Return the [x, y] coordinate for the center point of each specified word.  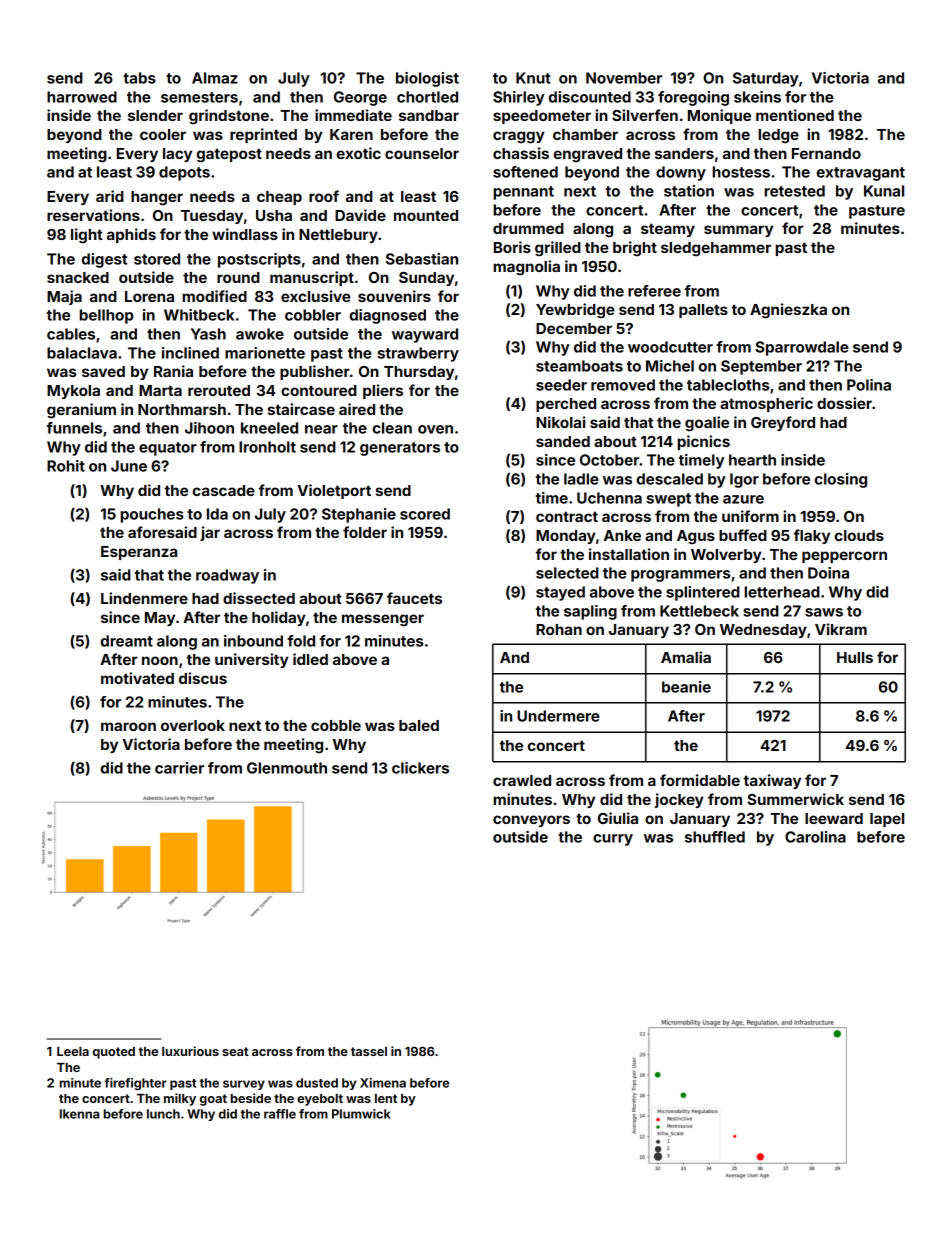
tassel [369, 1051]
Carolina [815, 837]
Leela [73, 1051]
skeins [757, 97]
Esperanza [139, 553]
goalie [707, 424]
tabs [139, 78]
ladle [581, 479]
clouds [859, 535]
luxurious [190, 1051]
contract [567, 516]
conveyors [531, 821]
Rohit [66, 466]
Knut [533, 78]
